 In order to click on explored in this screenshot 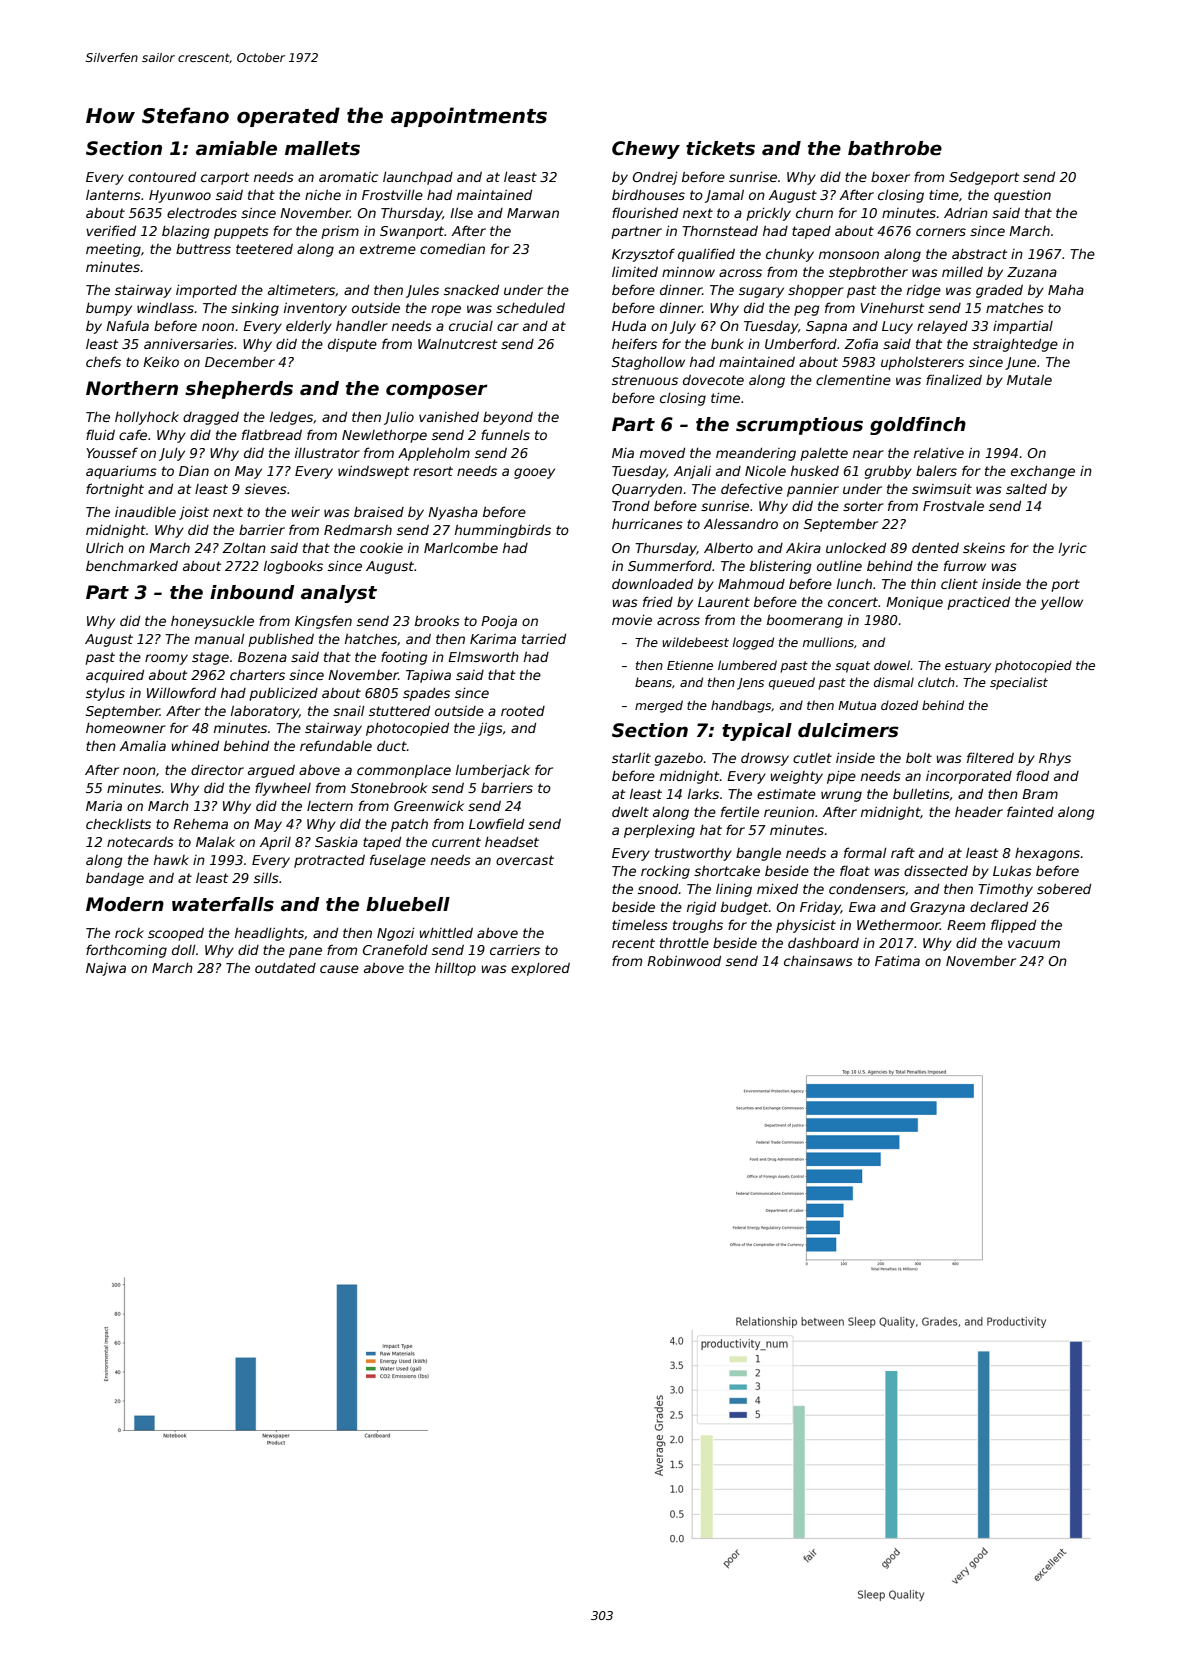, I will do `click(540, 969)`.
